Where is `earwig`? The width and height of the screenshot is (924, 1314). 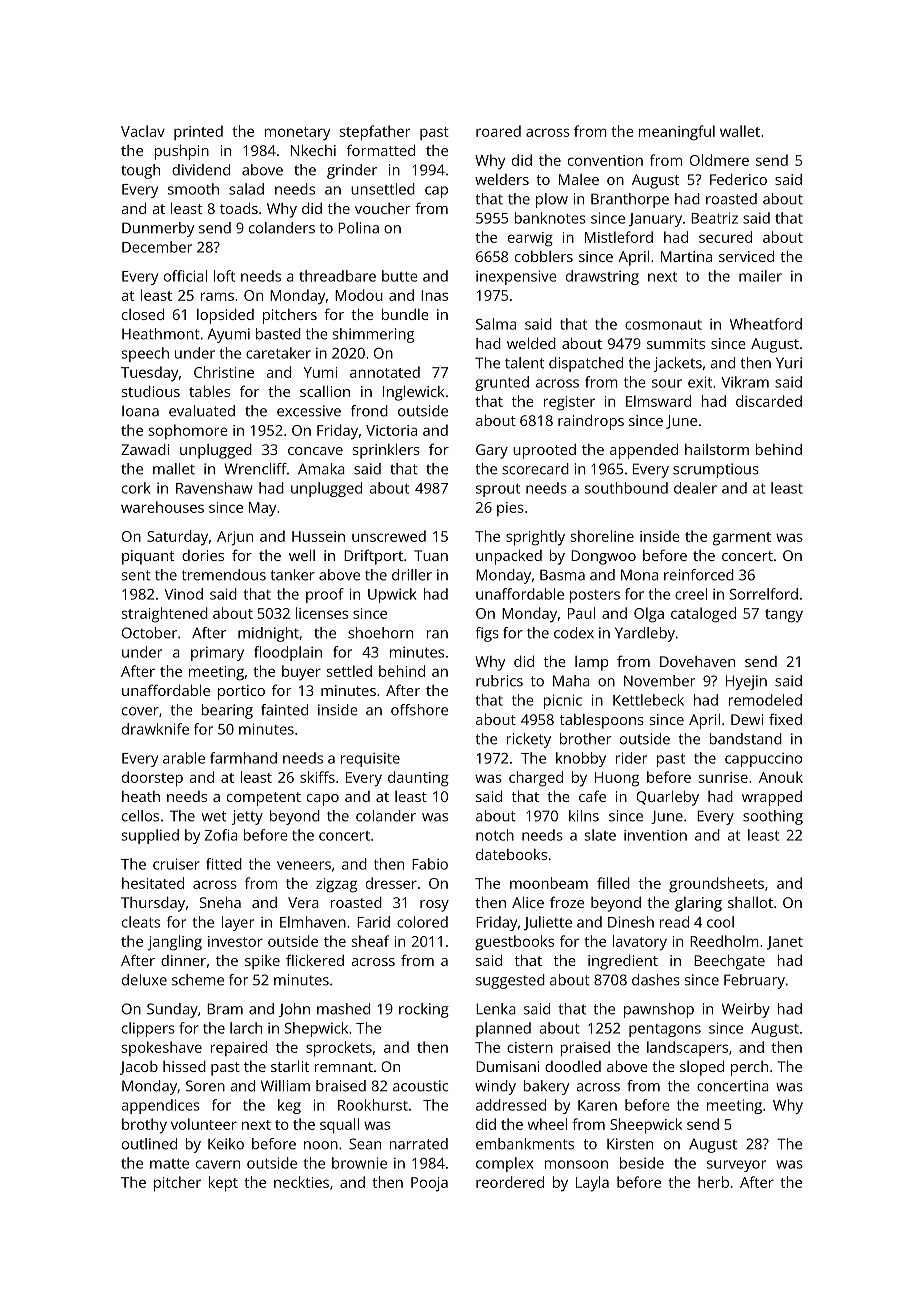 earwig is located at coordinates (530, 239).
